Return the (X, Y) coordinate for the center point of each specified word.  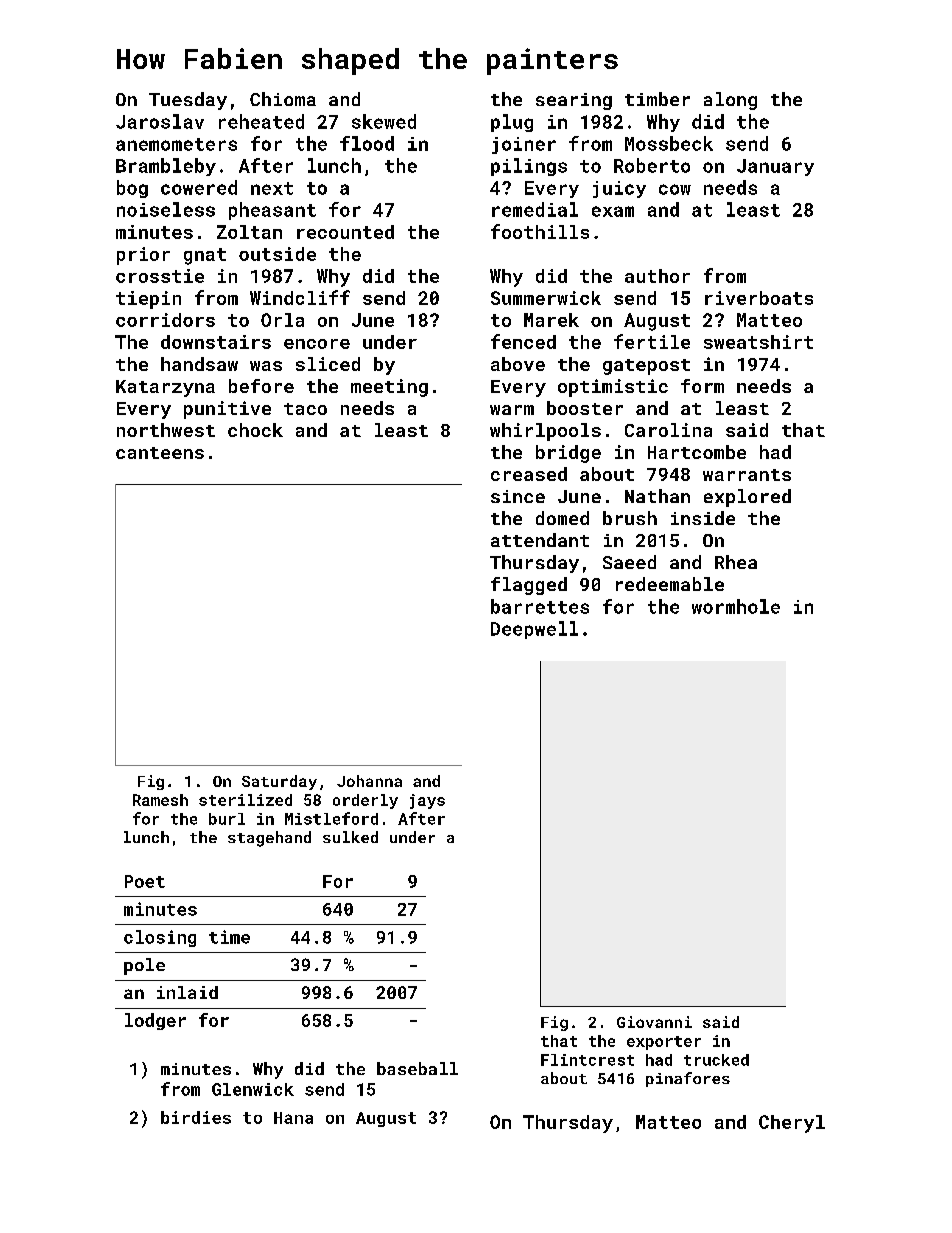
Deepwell (534, 630)
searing (574, 101)
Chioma (283, 99)
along (730, 101)
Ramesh (160, 800)
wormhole (736, 606)
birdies (196, 1117)
